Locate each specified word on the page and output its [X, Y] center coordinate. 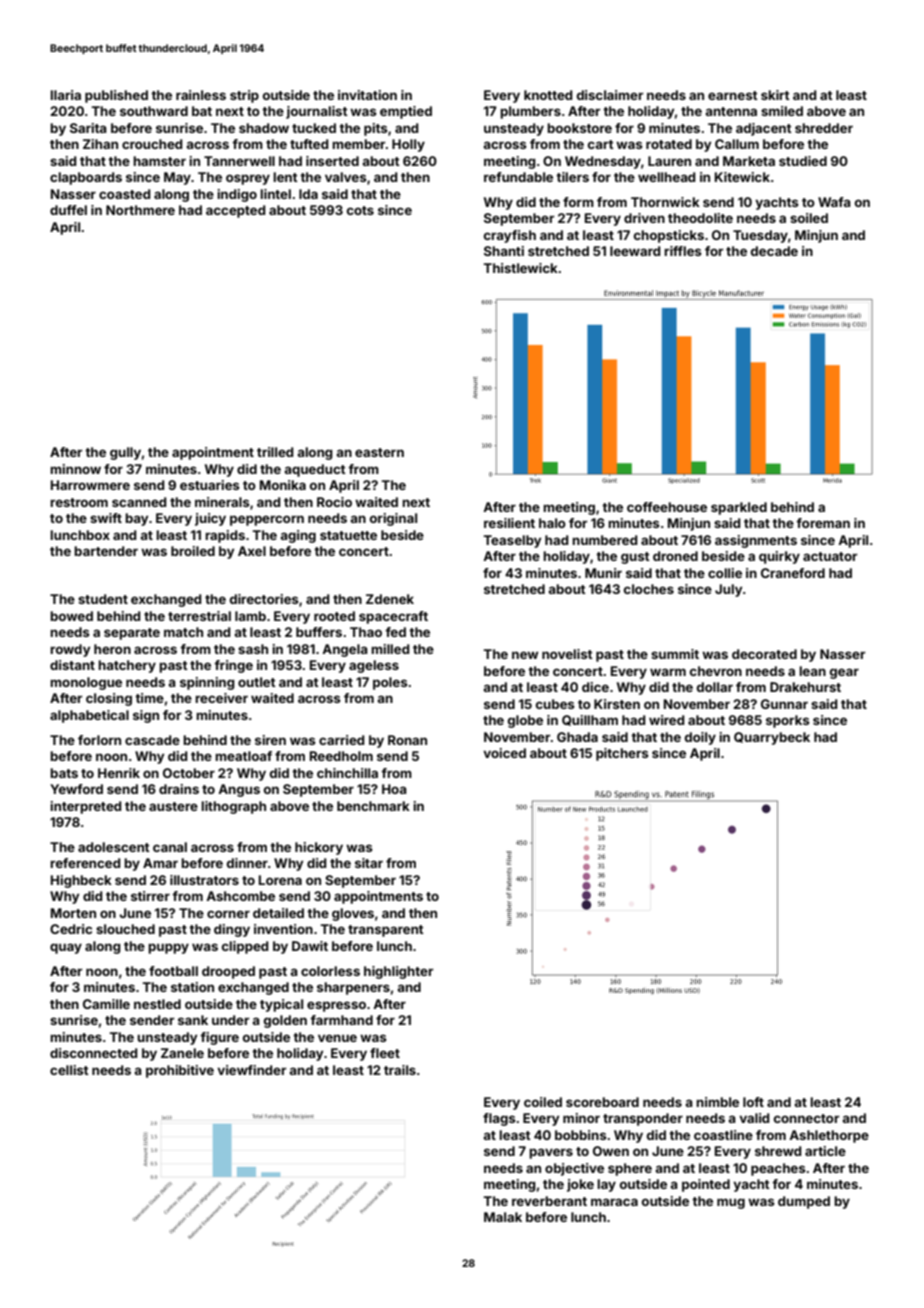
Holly [408, 145]
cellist [69, 1070]
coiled [543, 1102]
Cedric [71, 929]
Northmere [140, 210]
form [578, 202]
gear [844, 673]
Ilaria [66, 95]
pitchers [622, 754]
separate [132, 634]
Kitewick [742, 177]
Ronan [407, 740]
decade [774, 251]
